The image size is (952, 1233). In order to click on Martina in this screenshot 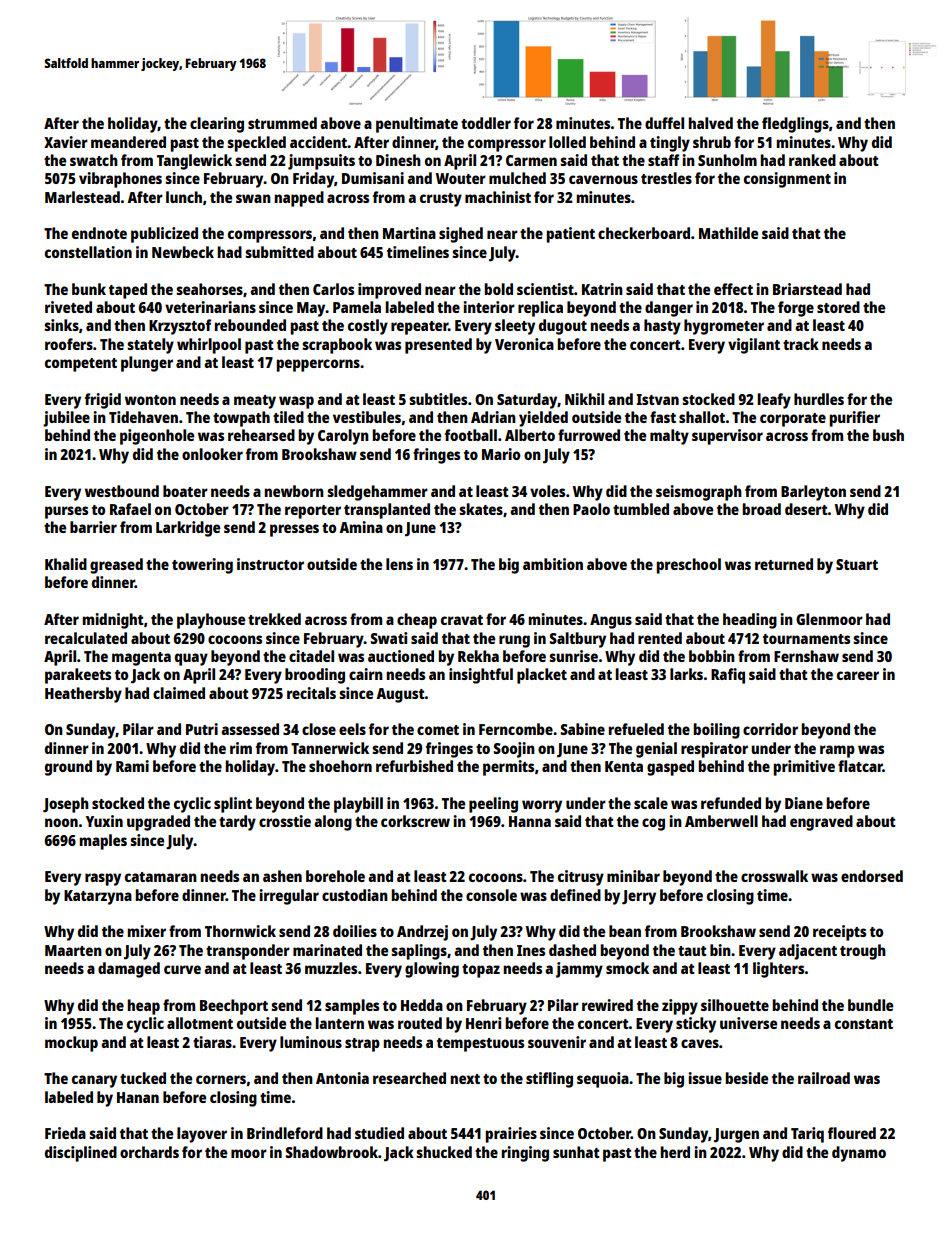, I will do `click(409, 233)`.
